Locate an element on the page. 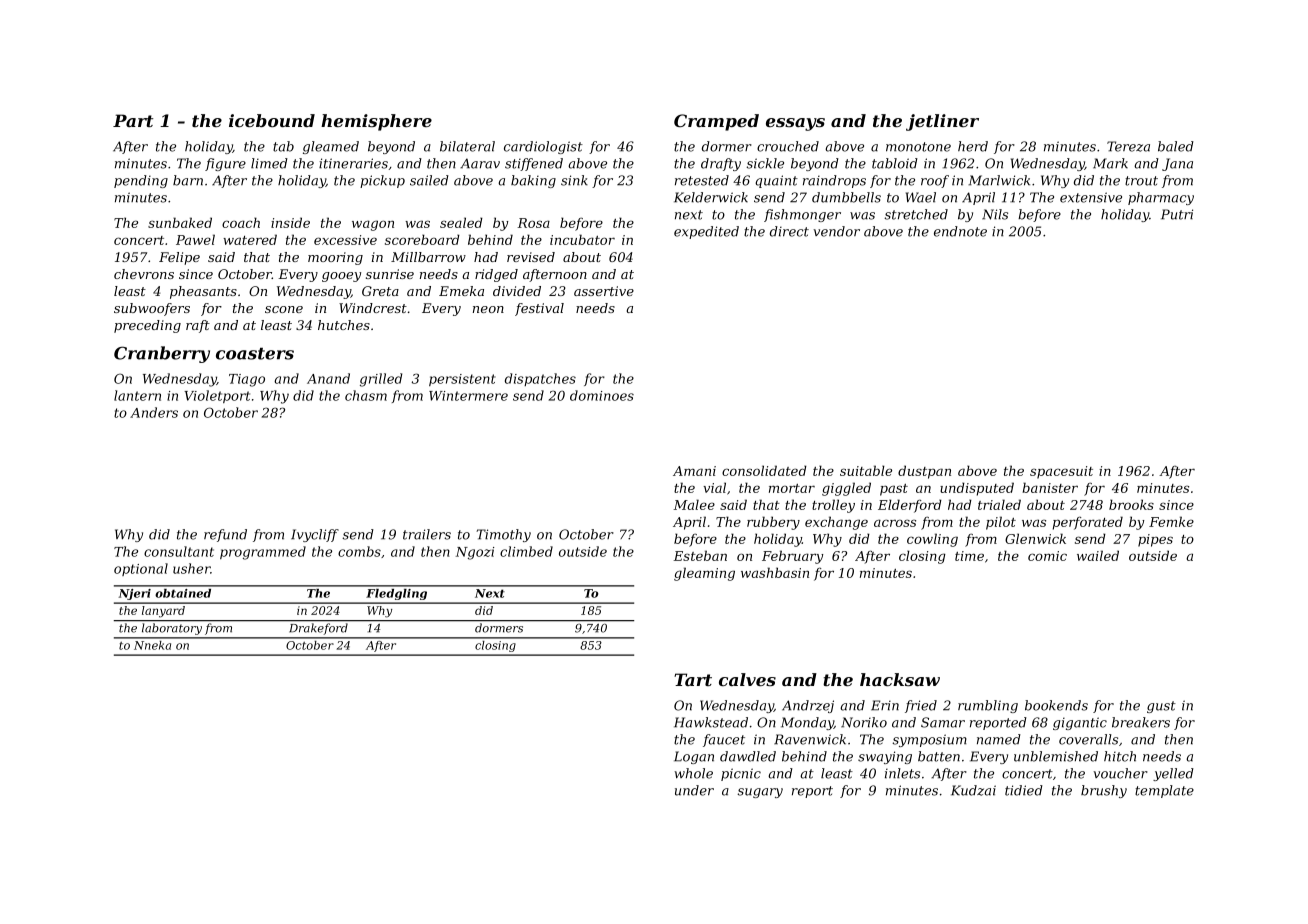 The width and height of the page is (1308, 924). ridged is located at coordinates (496, 275).
